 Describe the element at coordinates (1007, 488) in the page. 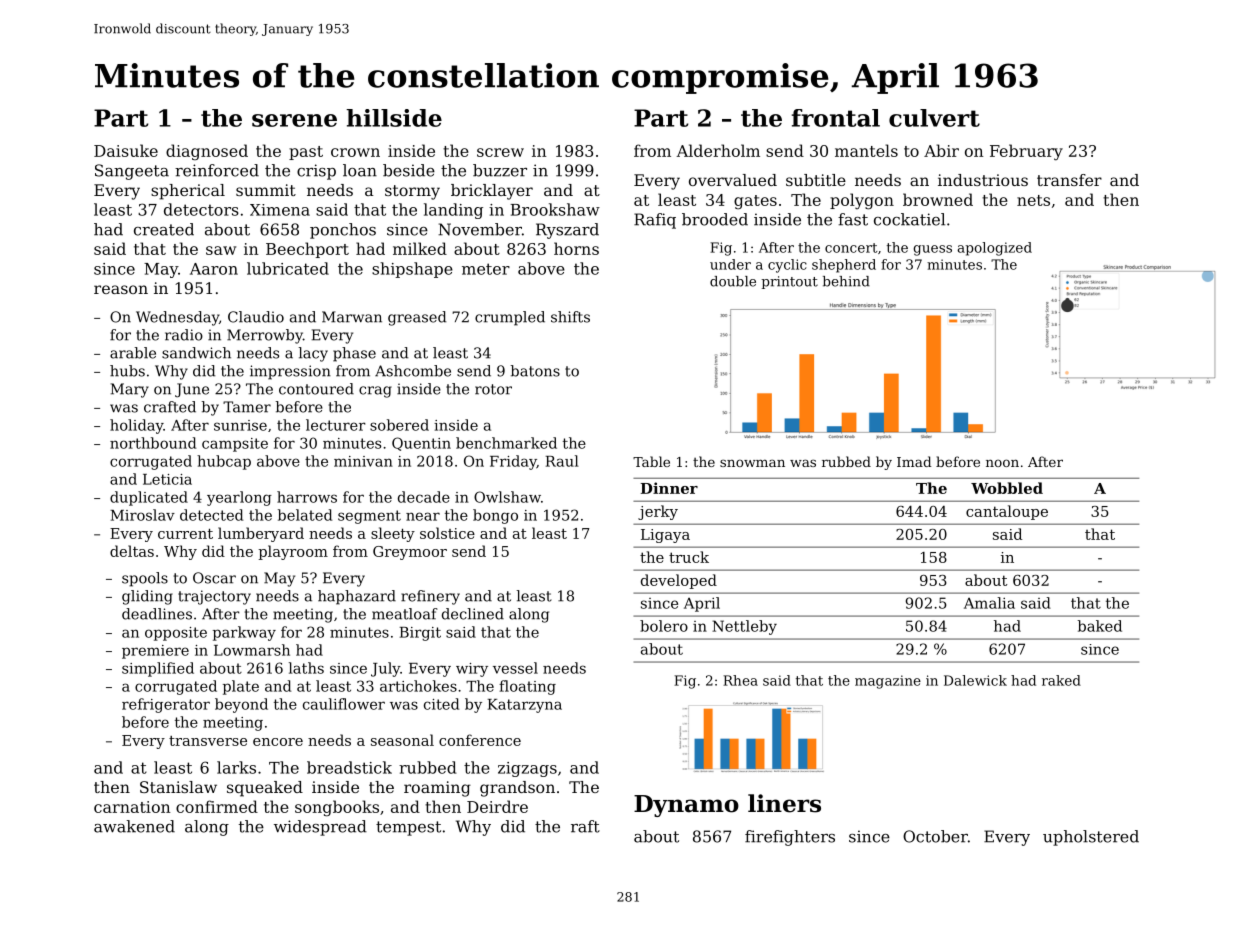

I see `Wobbled` at that location.
